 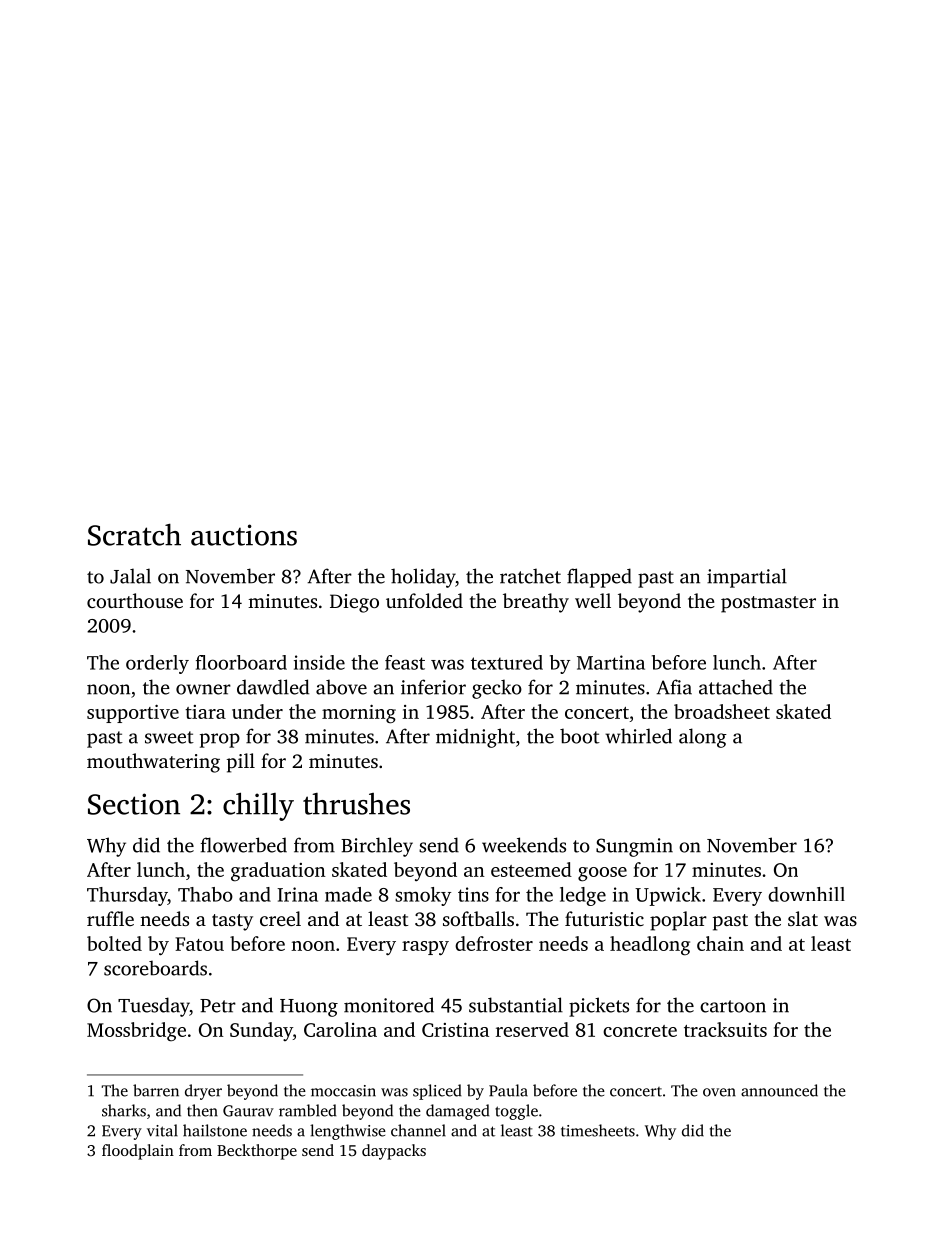 I want to click on chilly, so click(x=258, y=806).
